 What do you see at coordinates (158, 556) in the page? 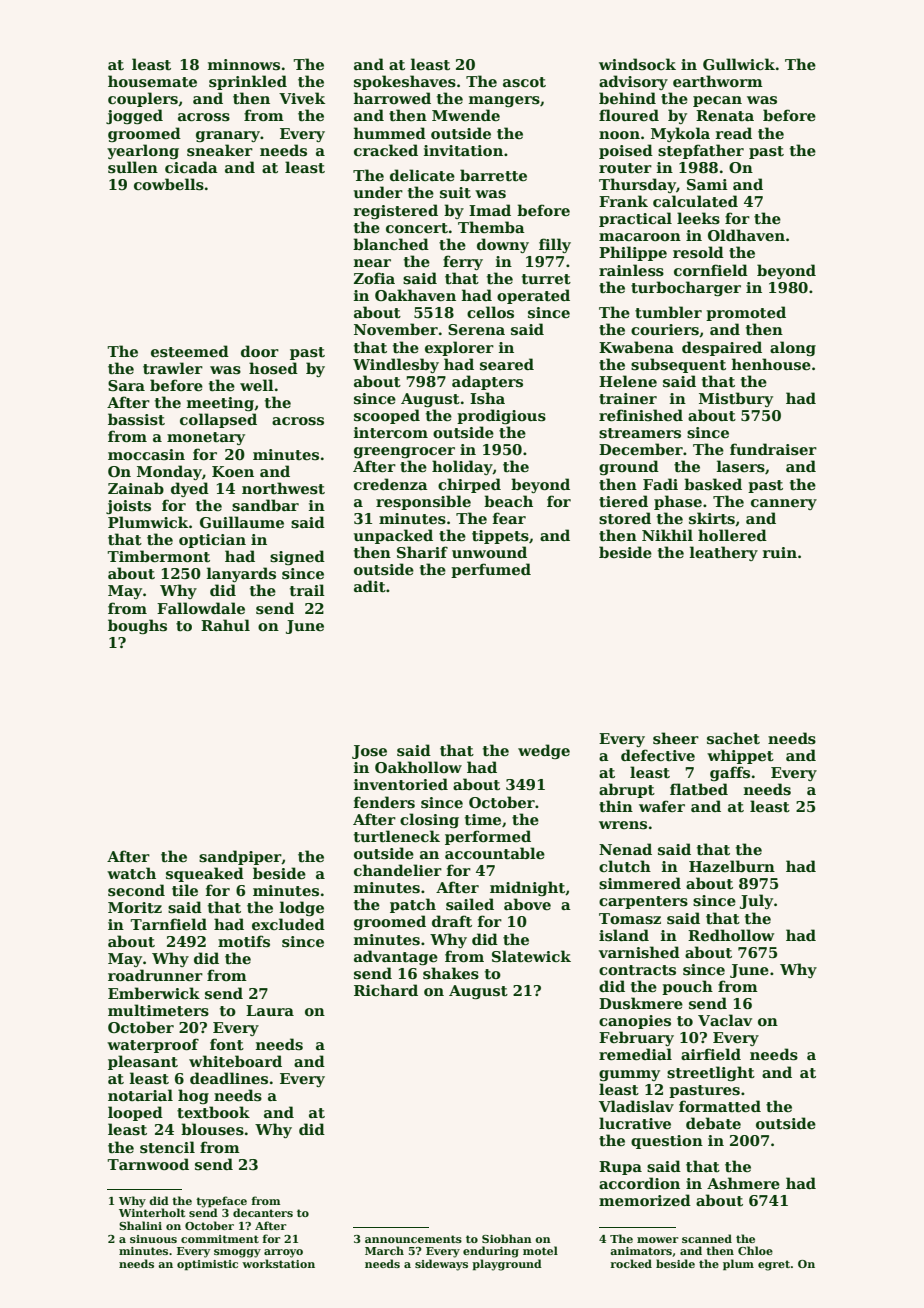
I see `Timbermont` at bounding box center [158, 556].
